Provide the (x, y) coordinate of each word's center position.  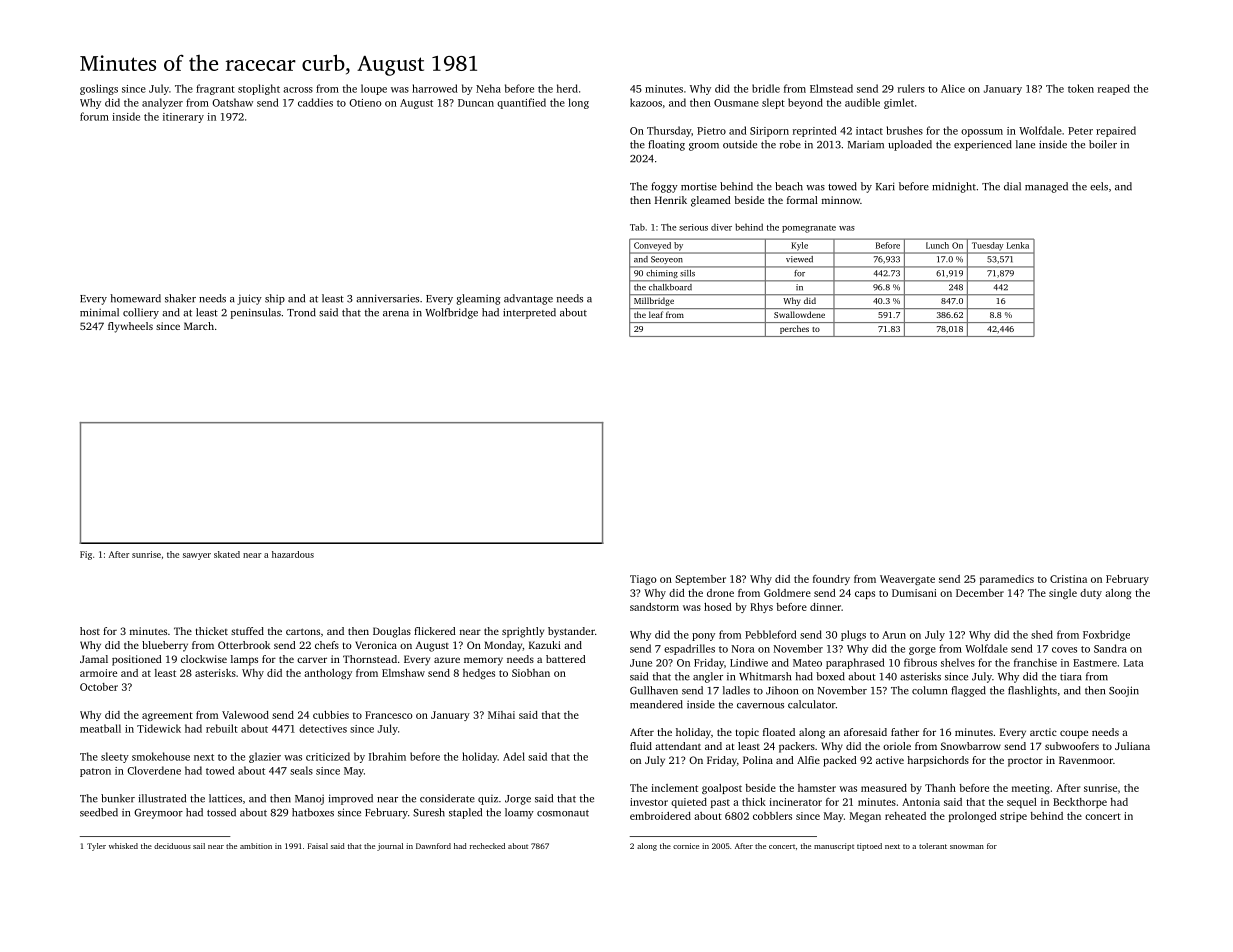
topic (747, 733)
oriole (897, 746)
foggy (664, 187)
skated (227, 554)
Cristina (1068, 579)
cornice (686, 846)
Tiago (643, 580)
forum (94, 116)
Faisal (318, 846)
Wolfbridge (451, 313)
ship (275, 299)
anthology (328, 674)
